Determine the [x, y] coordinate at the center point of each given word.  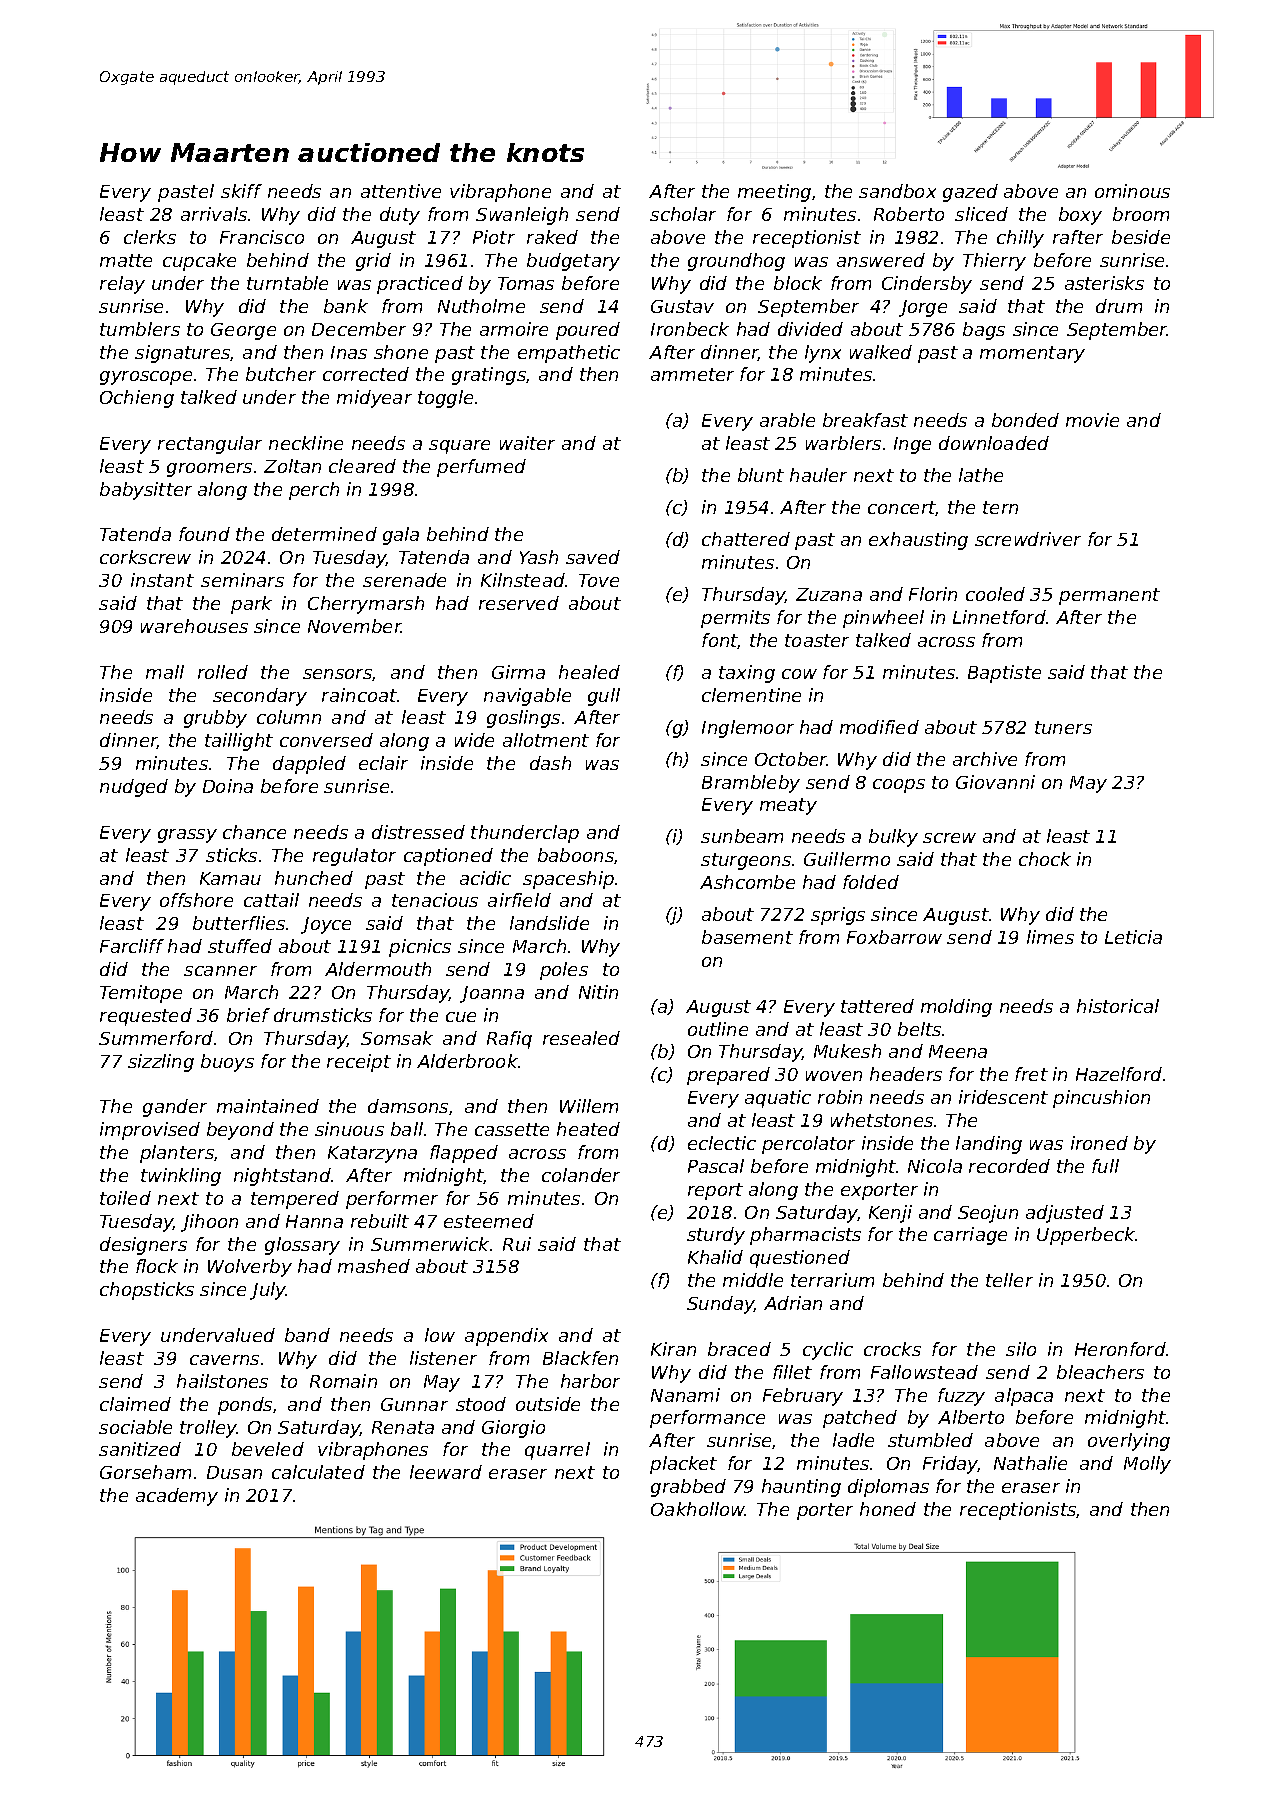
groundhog [736, 262]
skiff [241, 191]
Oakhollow [698, 1509]
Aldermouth [378, 969]
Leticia [1133, 937]
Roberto [909, 214]
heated [588, 1129]
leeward [446, 1472]
